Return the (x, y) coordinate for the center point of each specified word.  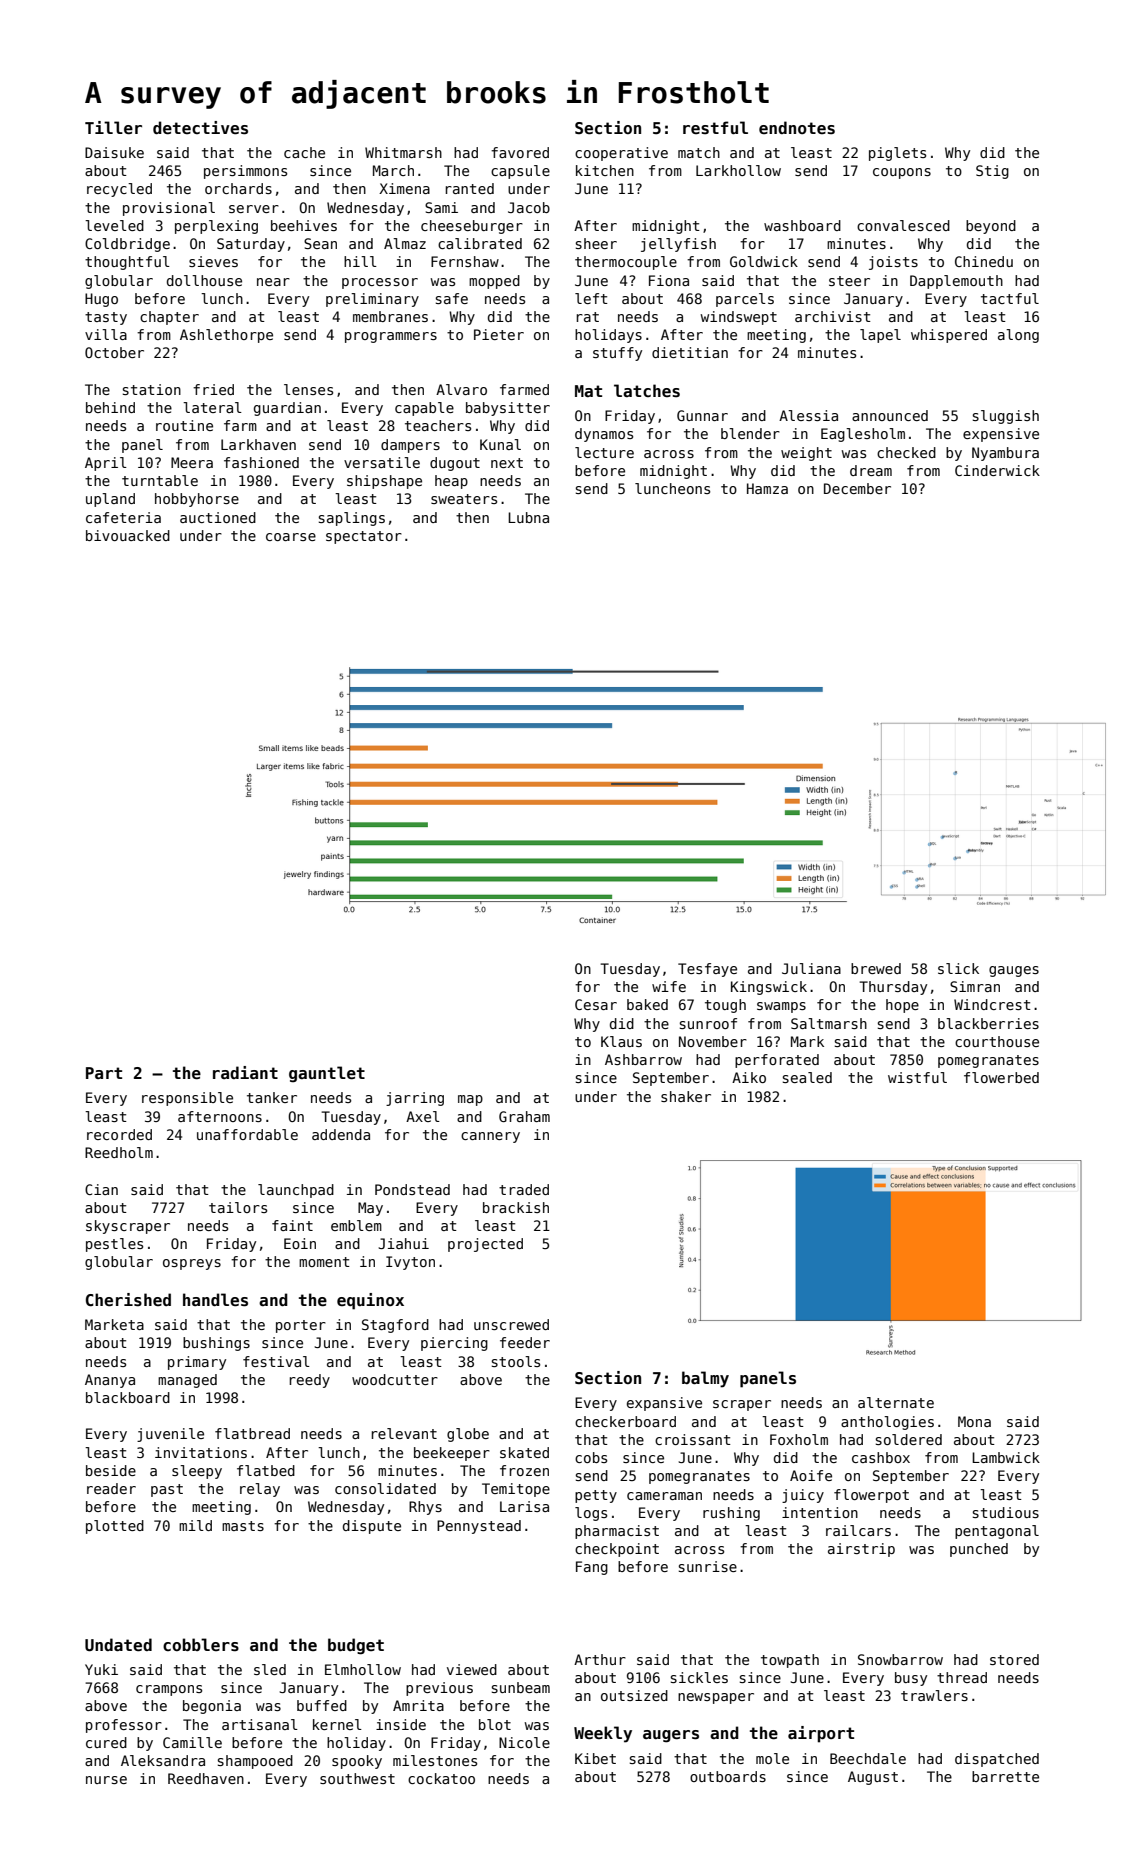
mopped (494, 282)
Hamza (767, 488)
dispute (372, 1527)
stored (1014, 1659)
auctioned (218, 517)
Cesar (596, 1004)
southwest (357, 1778)
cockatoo (441, 1778)
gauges (1014, 971)
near (273, 282)
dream (871, 470)
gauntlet (327, 1074)
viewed (472, 1669)
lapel (880, 336)
